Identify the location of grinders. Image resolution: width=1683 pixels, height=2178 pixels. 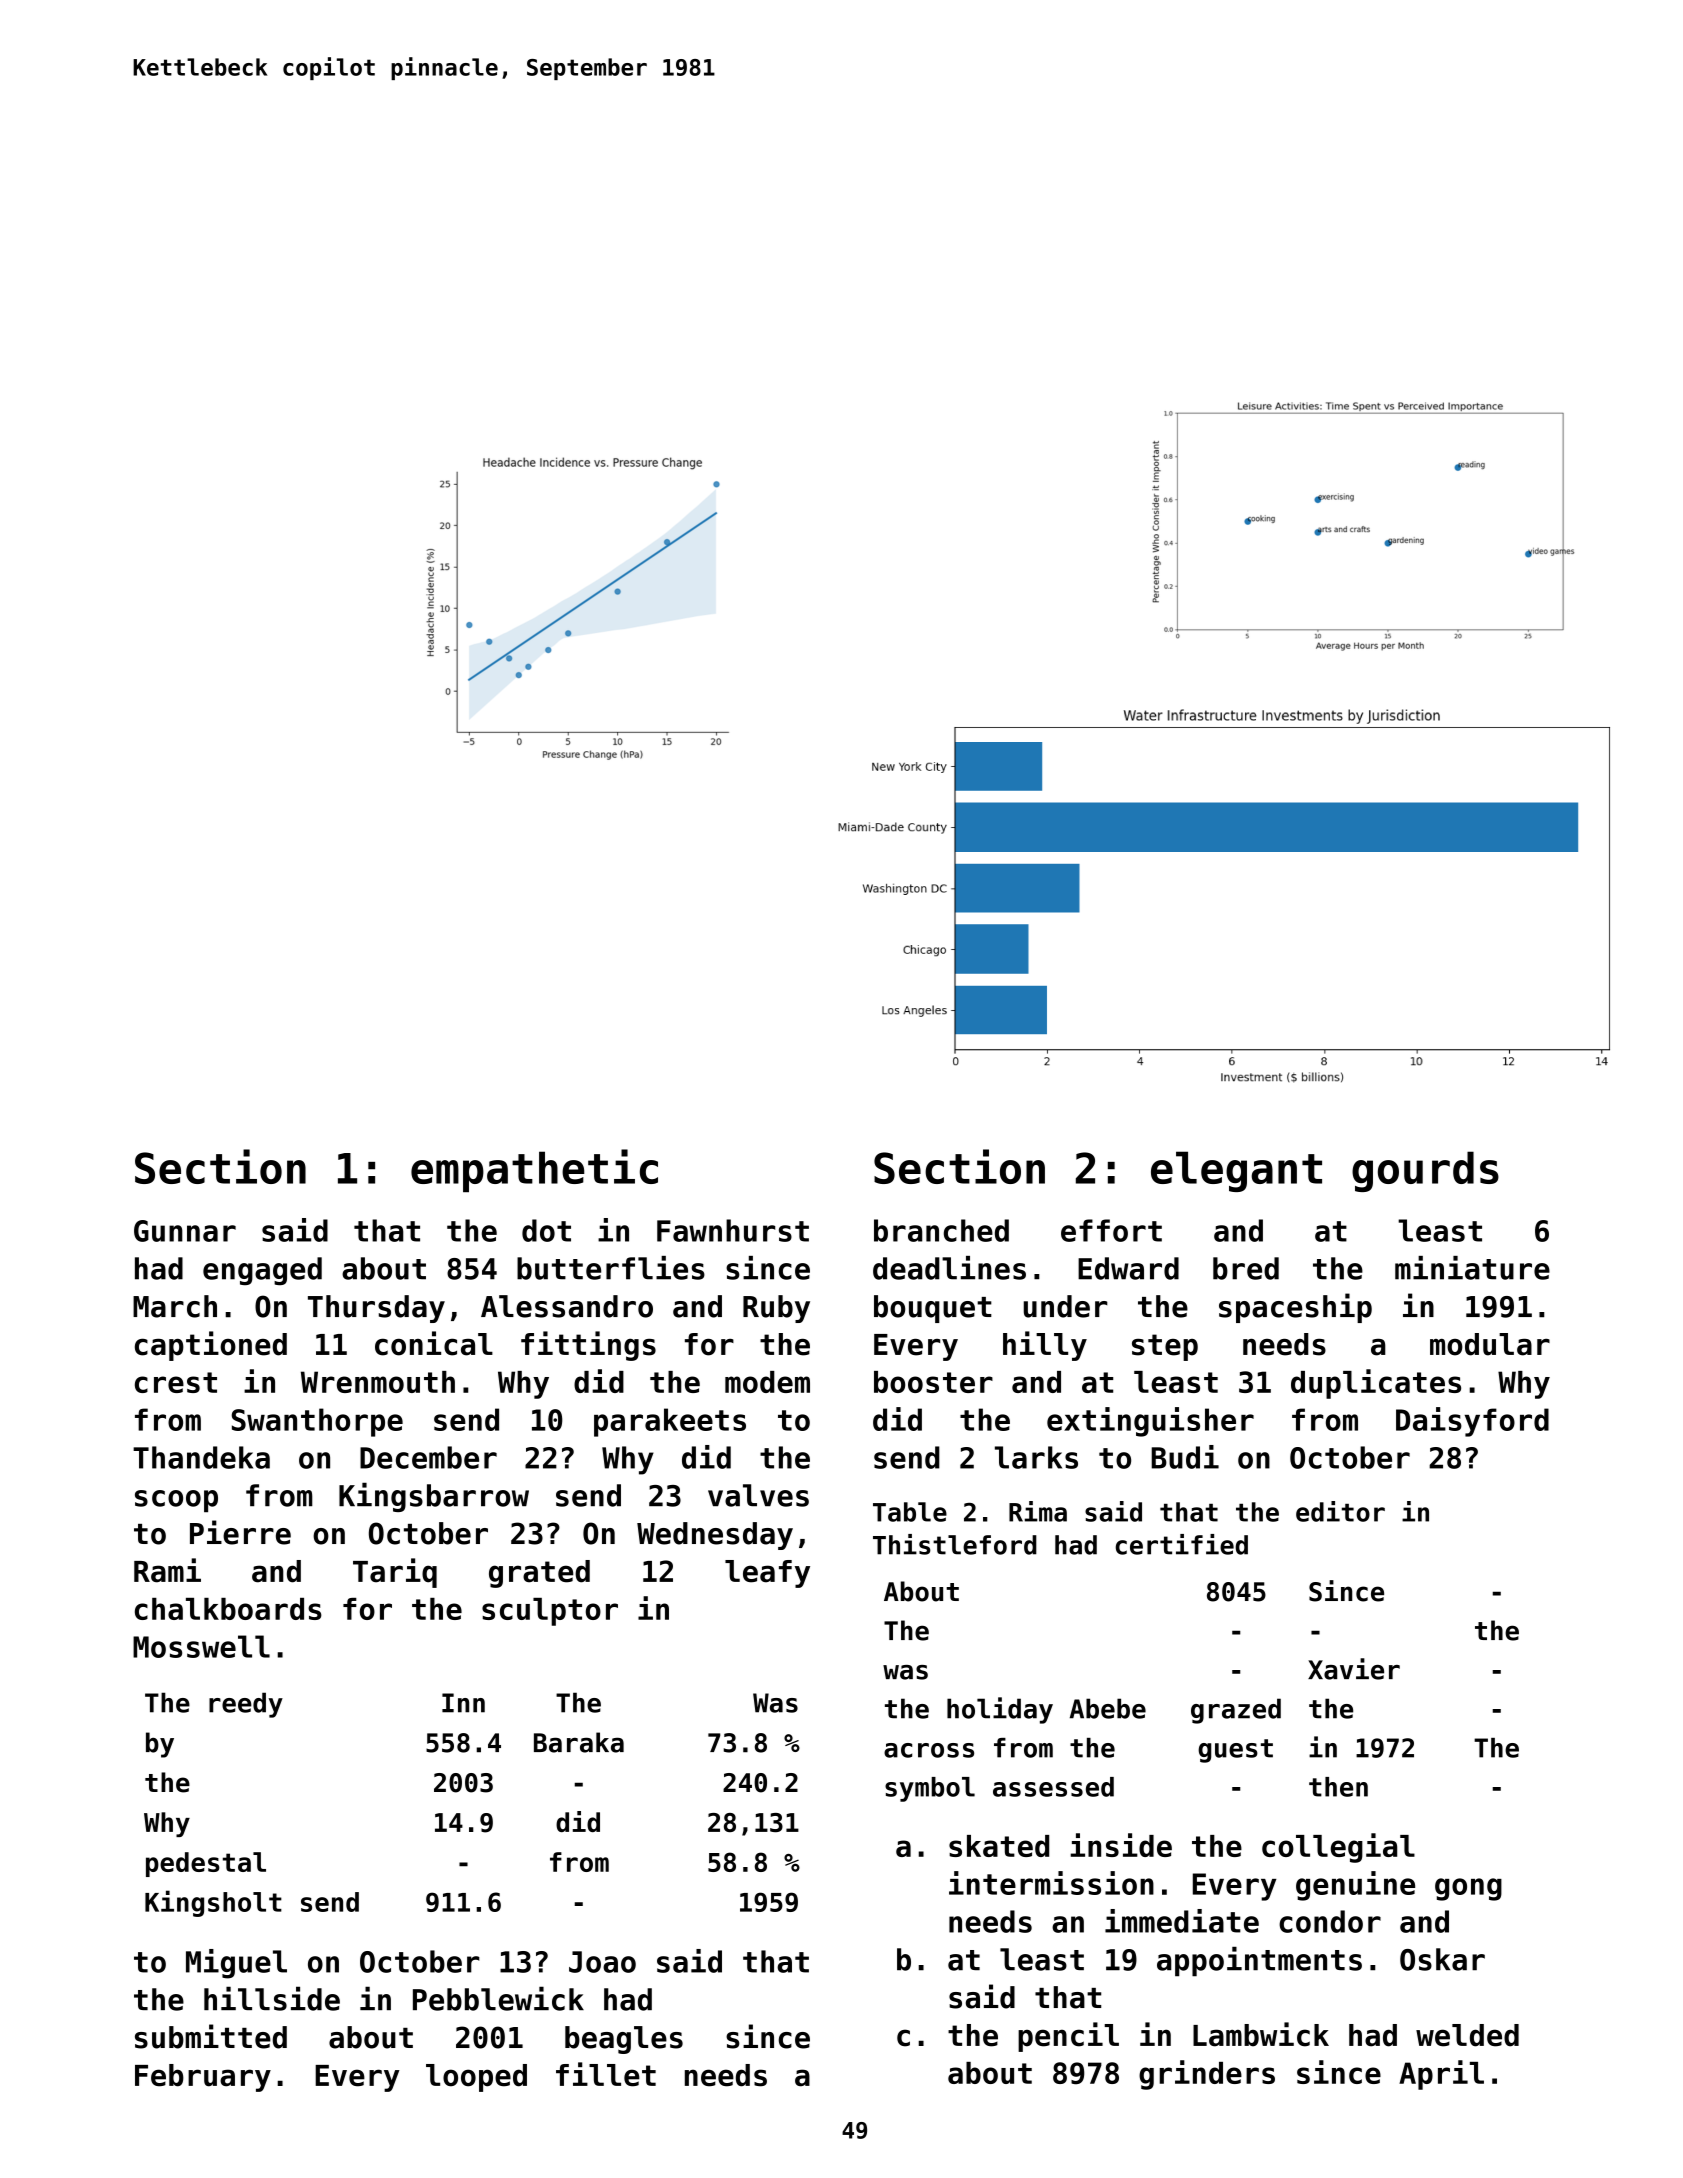
(1207, 2075).
